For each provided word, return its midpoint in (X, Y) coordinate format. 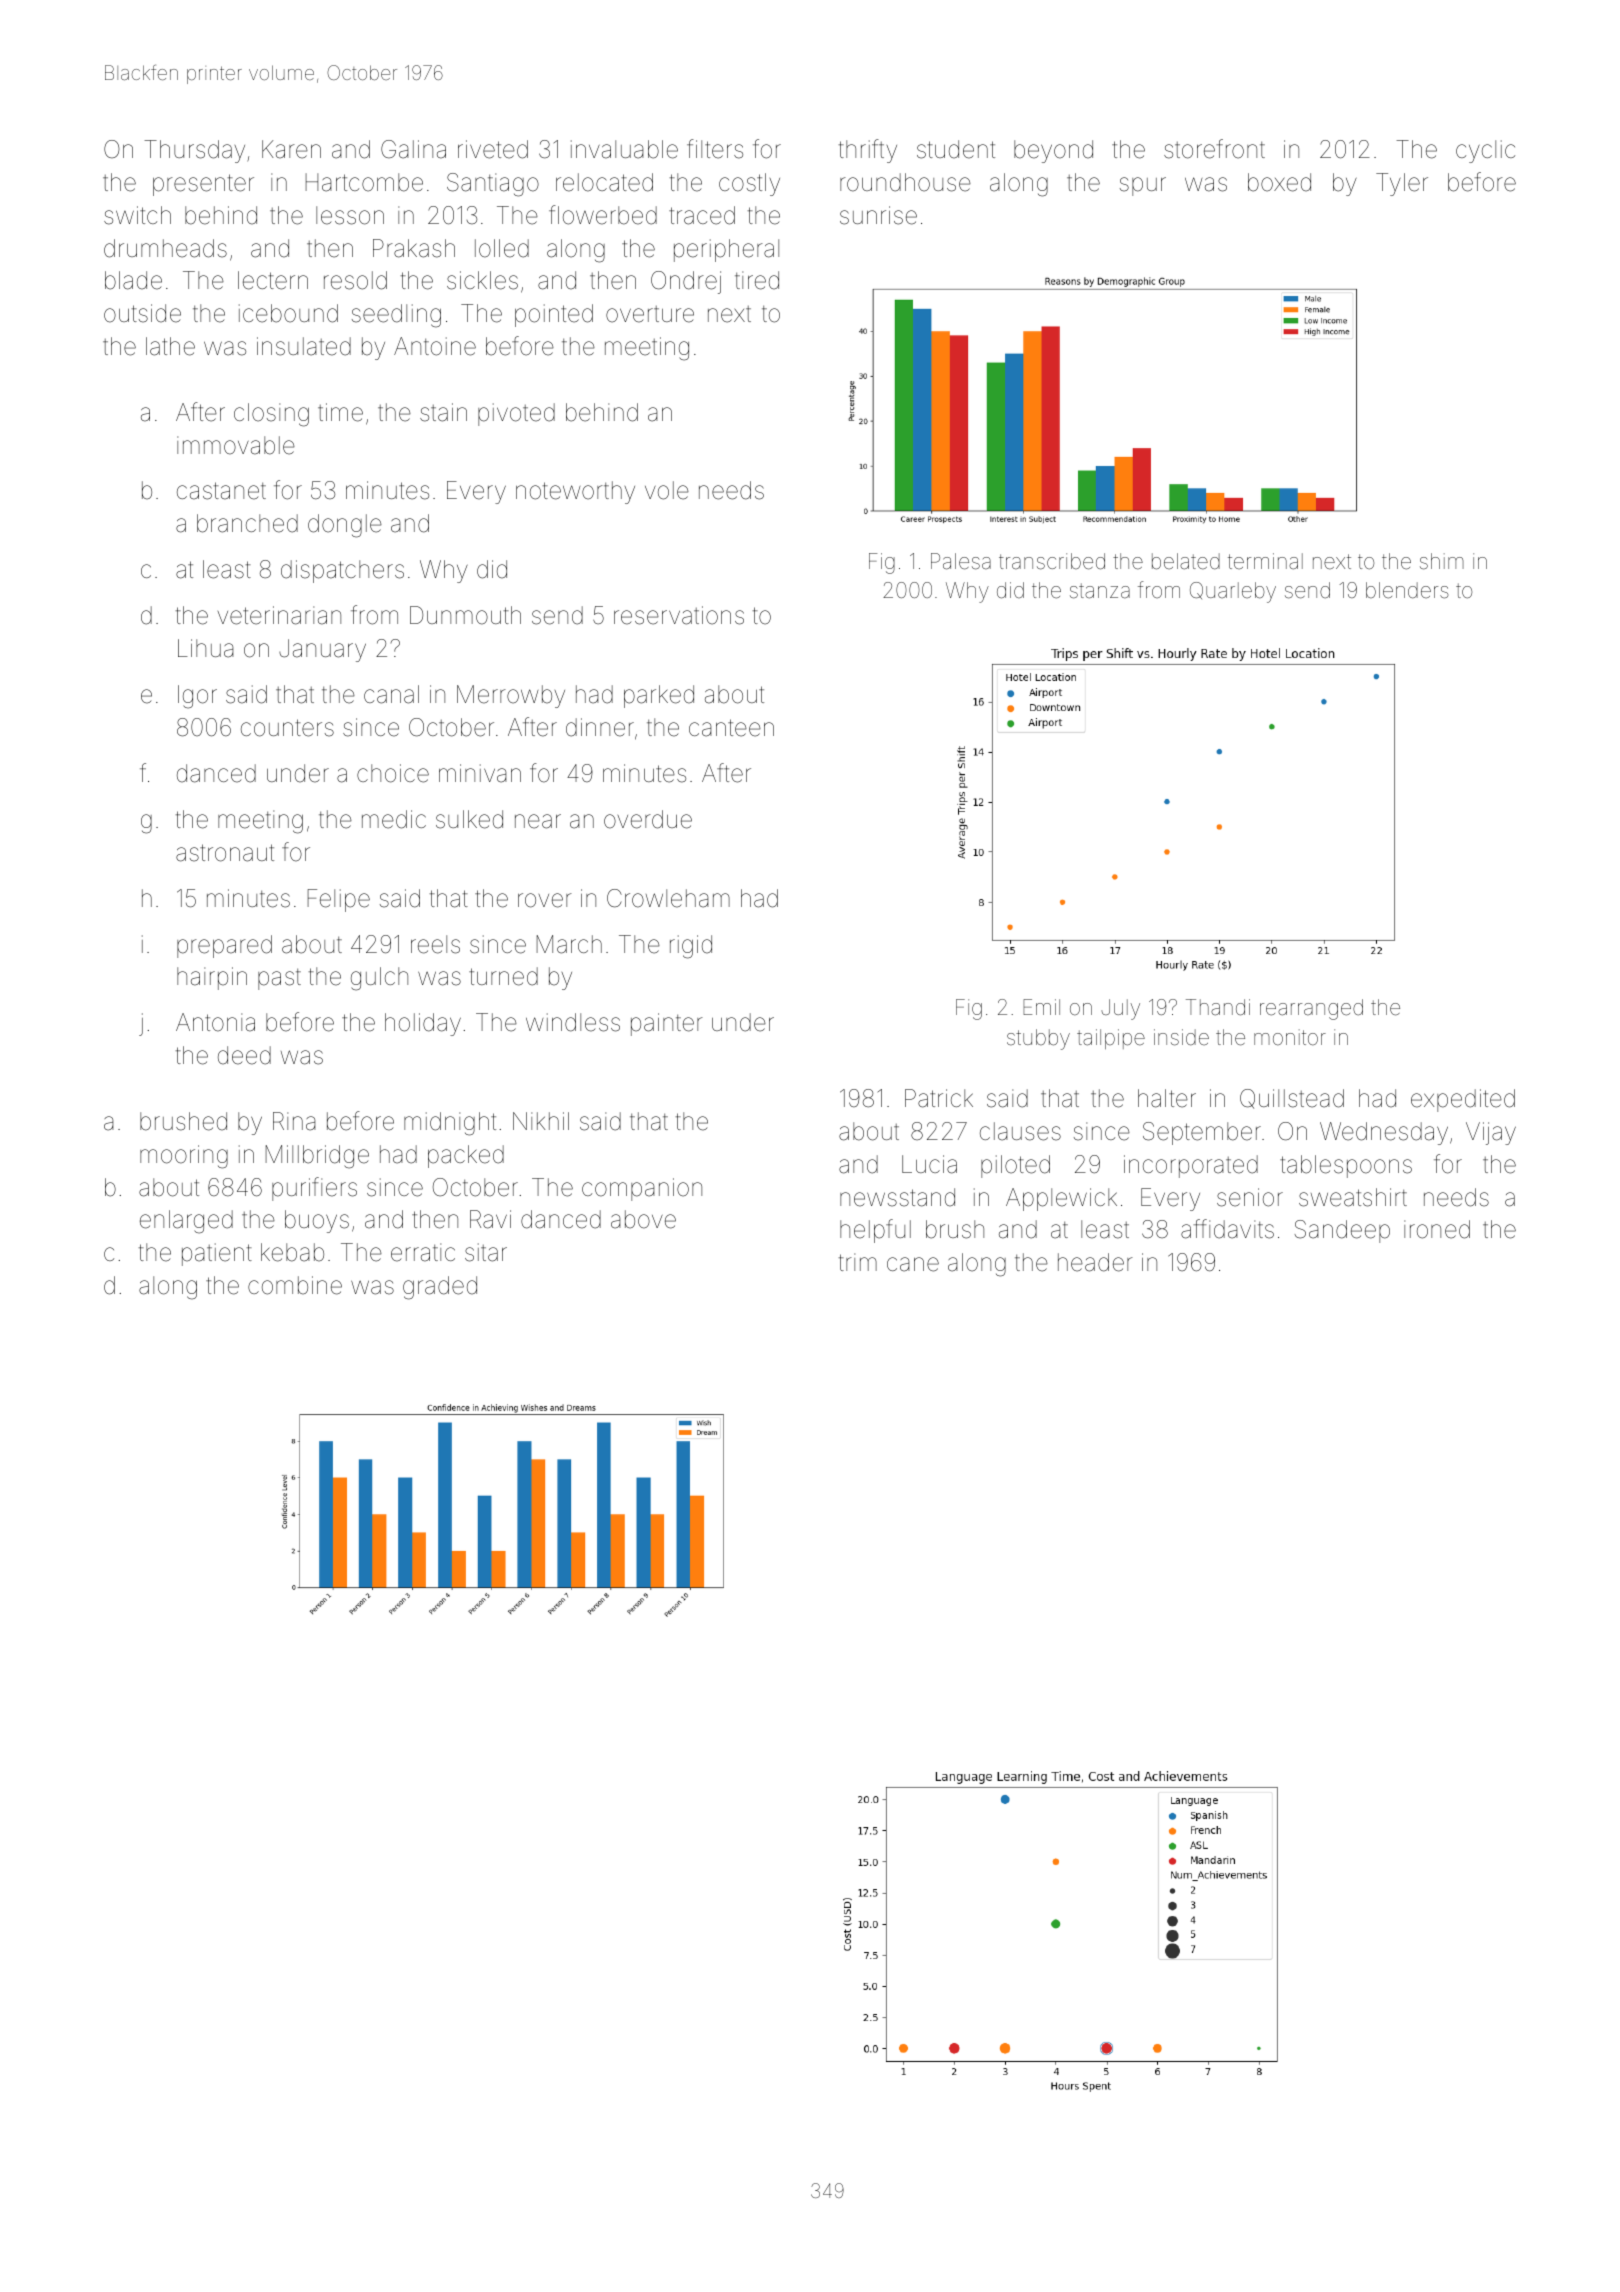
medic (394, 819)
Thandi (1218, 1007)
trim (858, 1262)
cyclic (1485, 151)
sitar (486, 1252)
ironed (1437, 1229)
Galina (413, 149)
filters (715, 149)
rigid (691, 947)
